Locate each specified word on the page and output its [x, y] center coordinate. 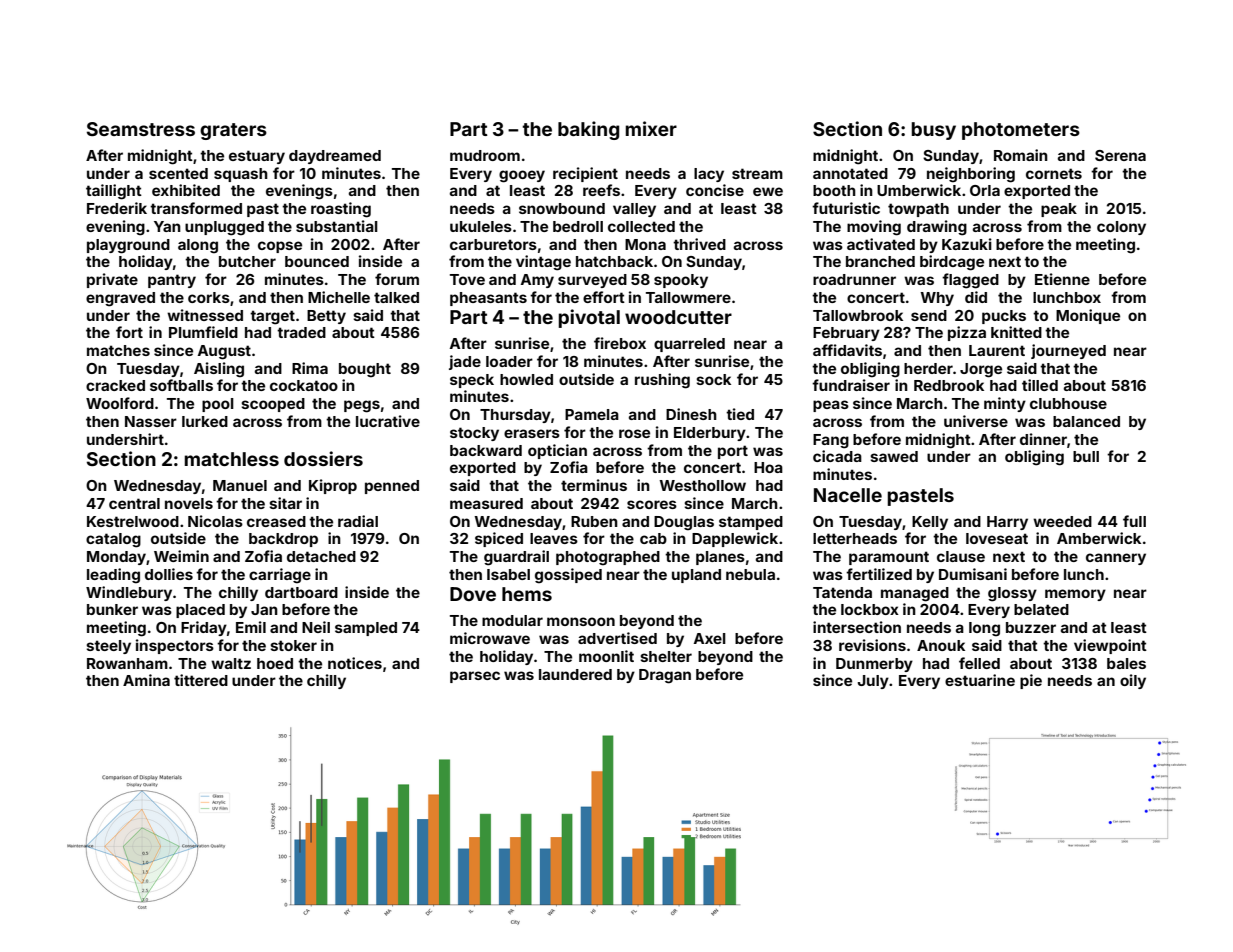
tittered [201, 680]
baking [588, 130]
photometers [1021, 131]
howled [526, 379]
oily [1133, 681]
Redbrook [949, 385]
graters [233, 131]
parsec [475, 677]
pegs [362, 406]
